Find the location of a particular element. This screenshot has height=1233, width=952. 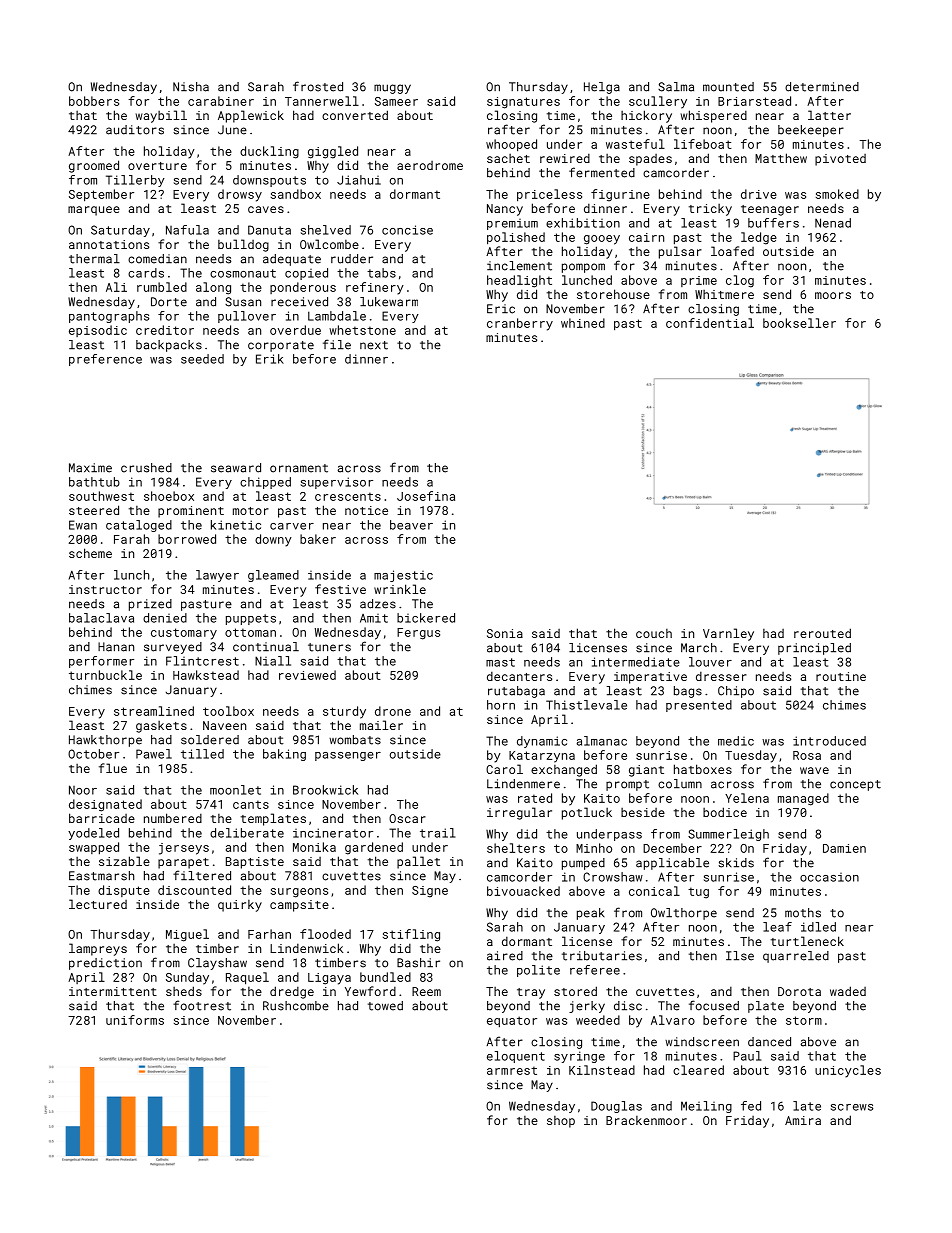

Rushcombe is located at coordinates (296, 1006).
